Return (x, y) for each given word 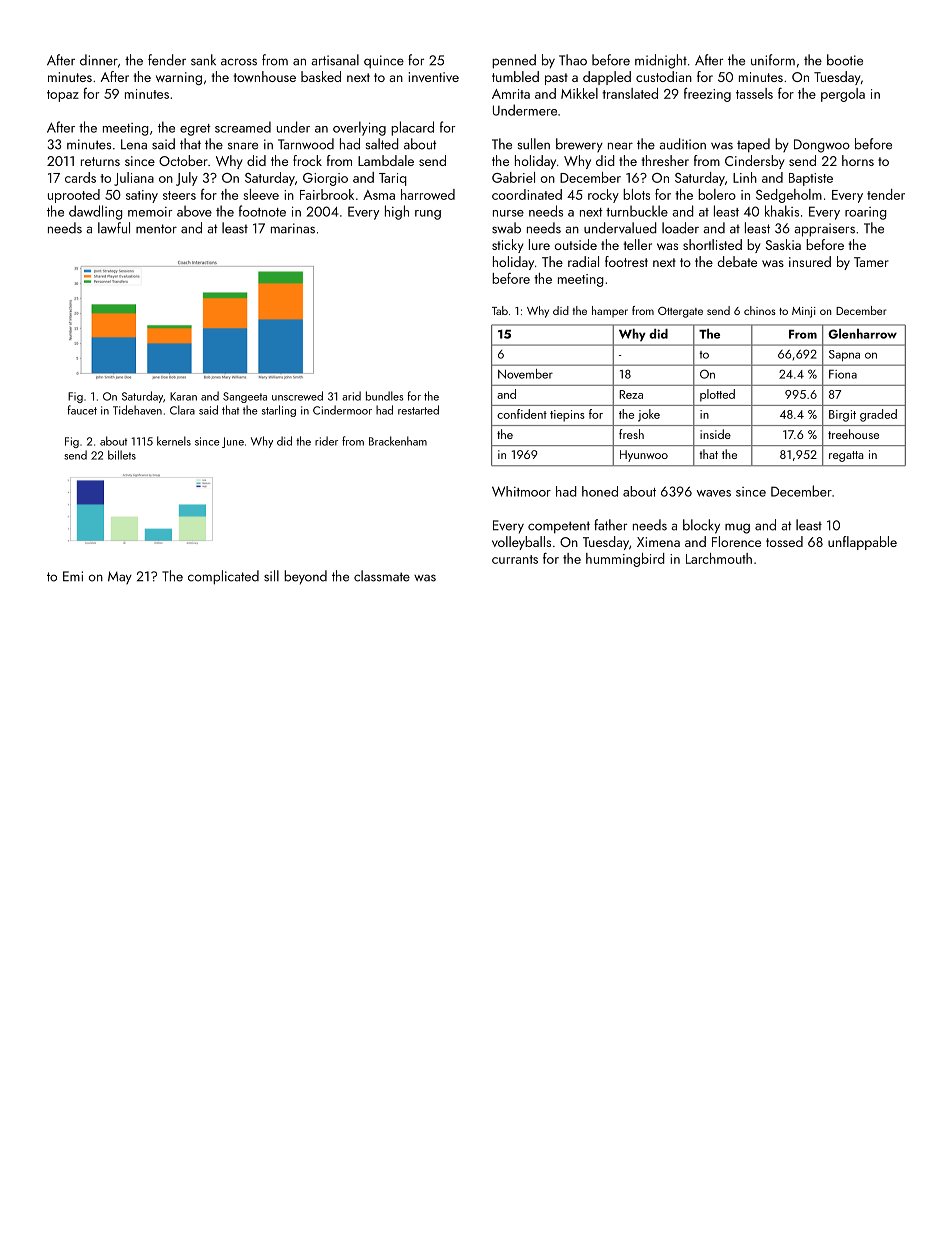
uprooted (74, 196)
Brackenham (398, 441)
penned (514, 61)
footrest (626, 261)
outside (576, 244)
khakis (782, 211)
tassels (754, 93)
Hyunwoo (644, 456)
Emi (73, 576)
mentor (156, 229)
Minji (804, 312)
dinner (99, 60)
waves (714, 493)
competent (559, 527)
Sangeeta (245, 397)
